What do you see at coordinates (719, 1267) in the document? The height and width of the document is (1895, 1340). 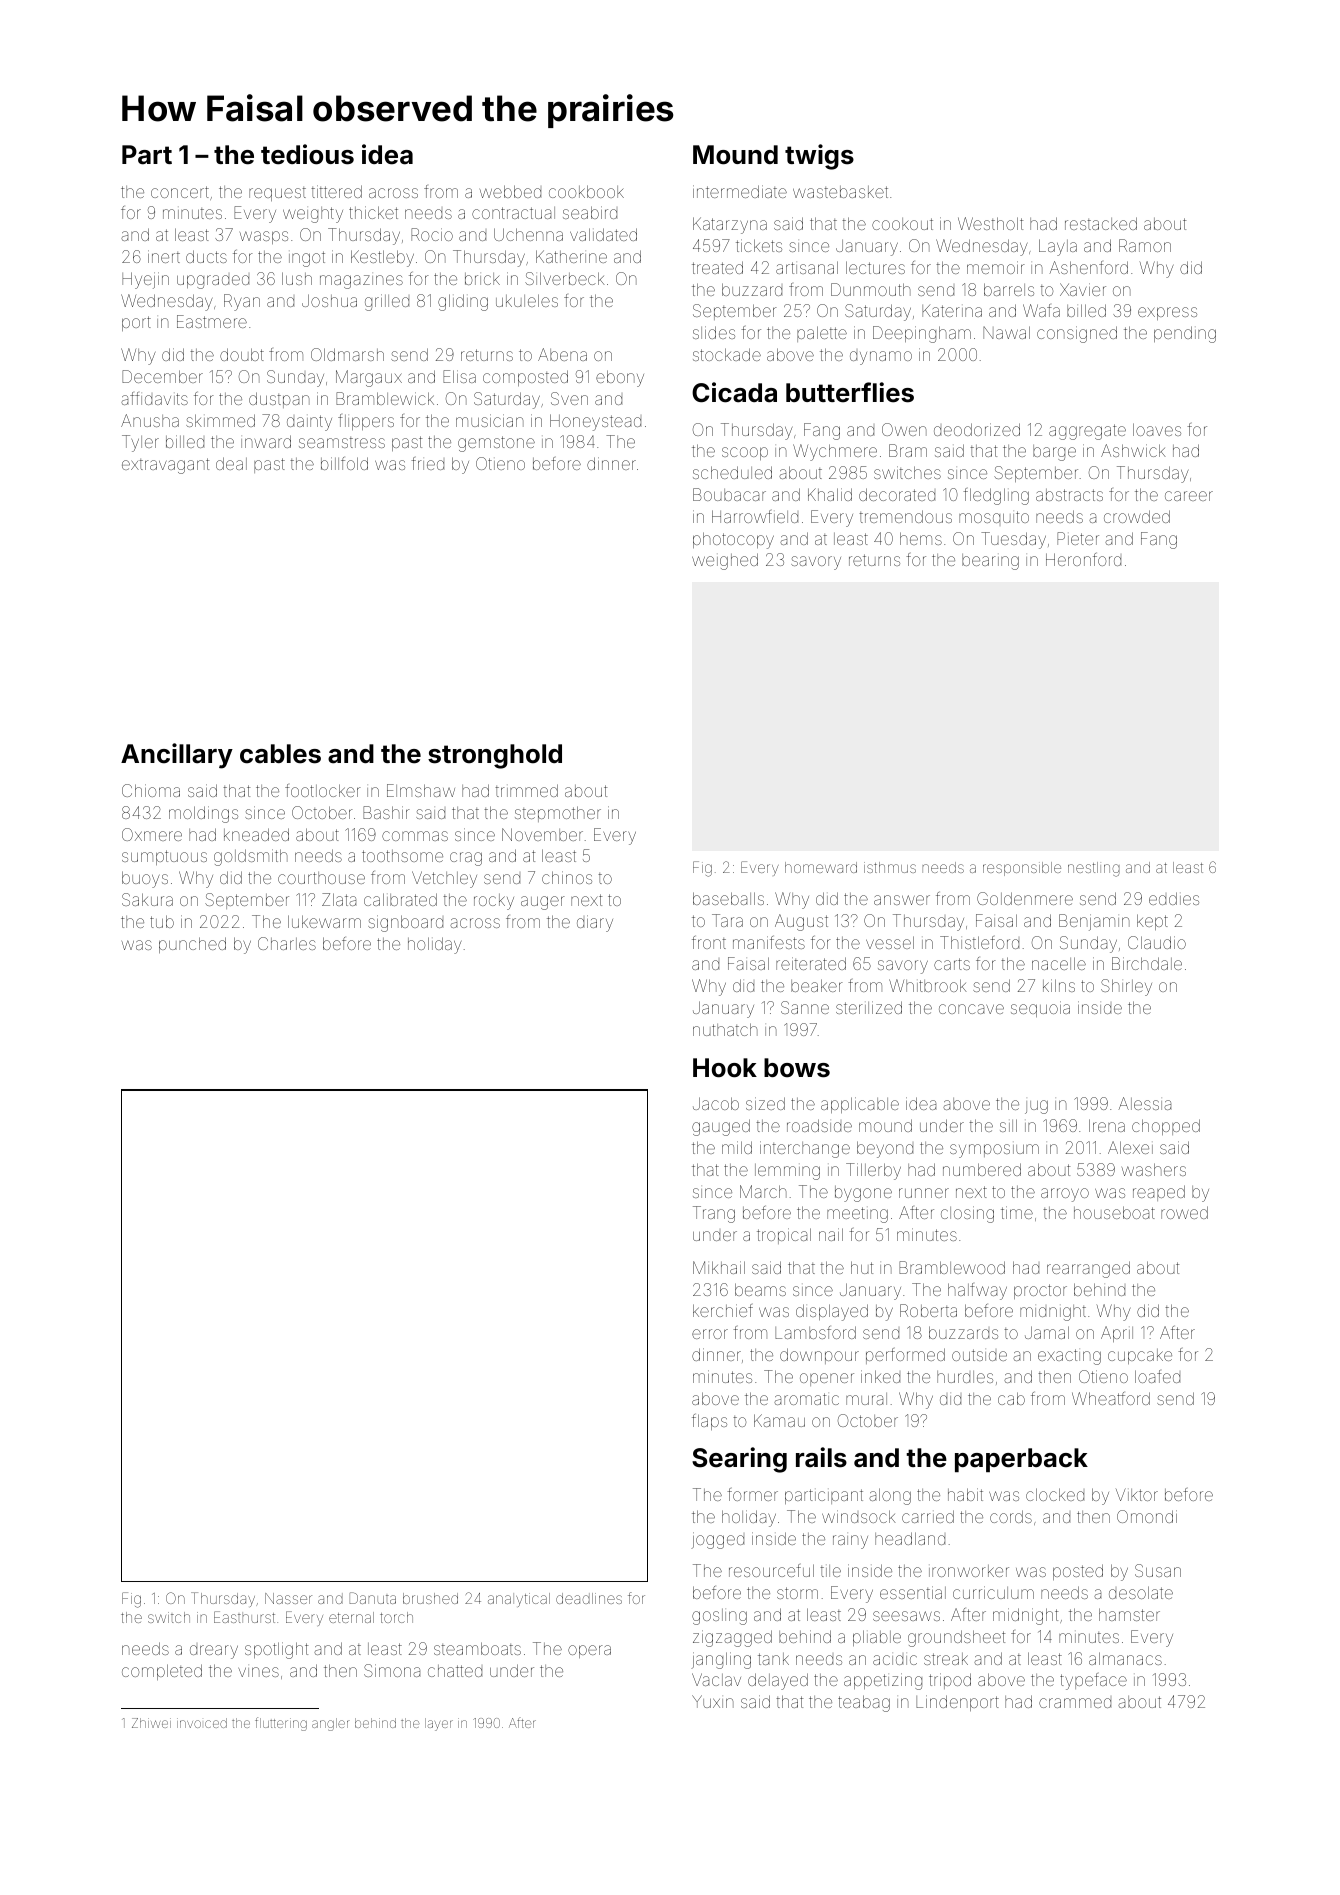 I see `Mikhail` at bounding box center [719, 1267].
